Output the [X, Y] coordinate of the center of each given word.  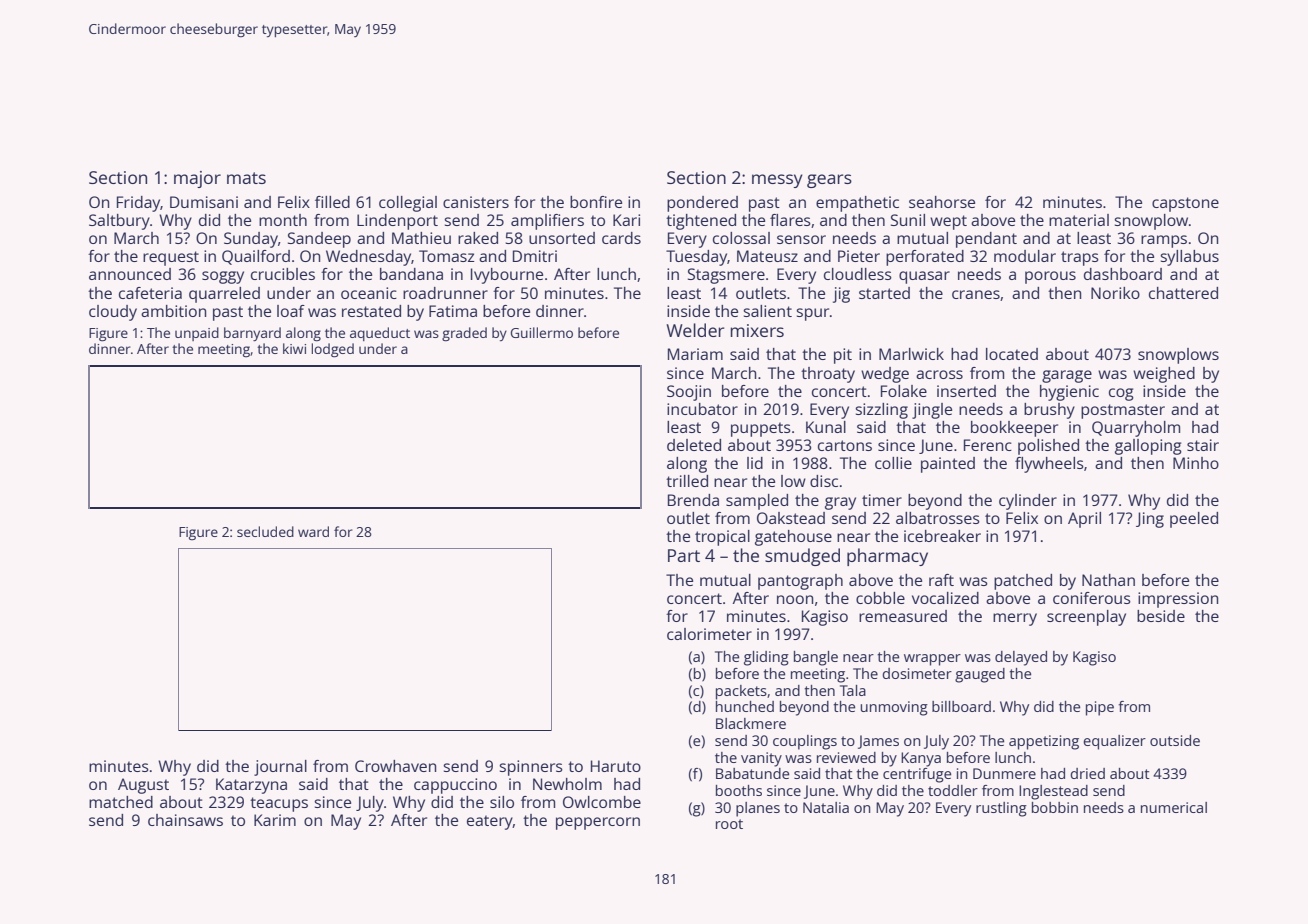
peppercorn [598, 823]
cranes [976, 294]
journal [280, 768]
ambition [173, 311]
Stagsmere [726, 276]
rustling [1001, 809]
